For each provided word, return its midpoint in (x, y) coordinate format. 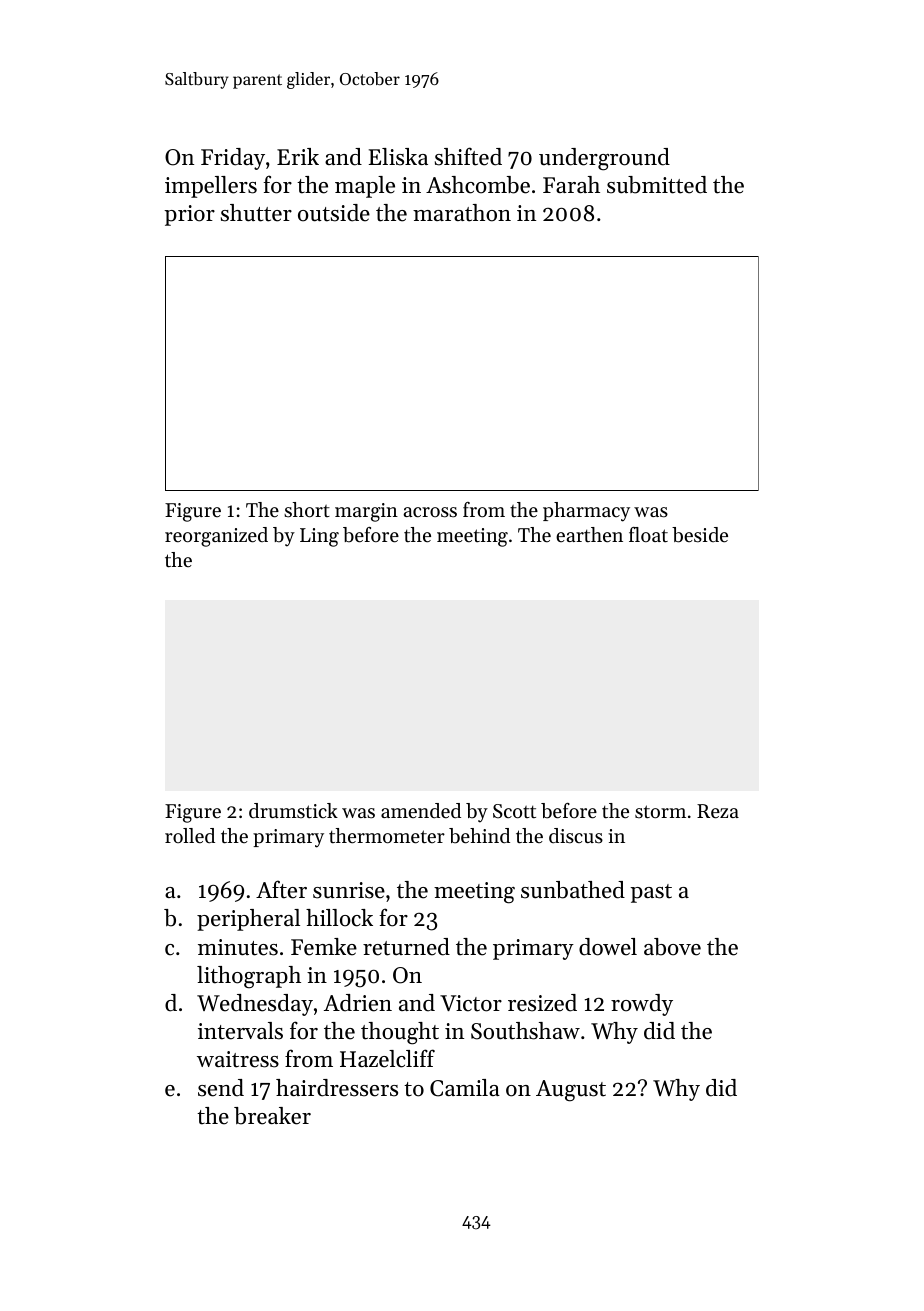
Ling (319, 537)
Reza (718, 811)
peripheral (248, 920)
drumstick (293, 811)
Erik (298, 156)
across (430, 512)
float (648, 535)
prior (189, 215)
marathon (462, 213)
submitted (657, 185)
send (221, 1088)
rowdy (642, 1005)
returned (406, 947)
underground (604, 159)
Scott (514, 811)
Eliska (398, 157)
